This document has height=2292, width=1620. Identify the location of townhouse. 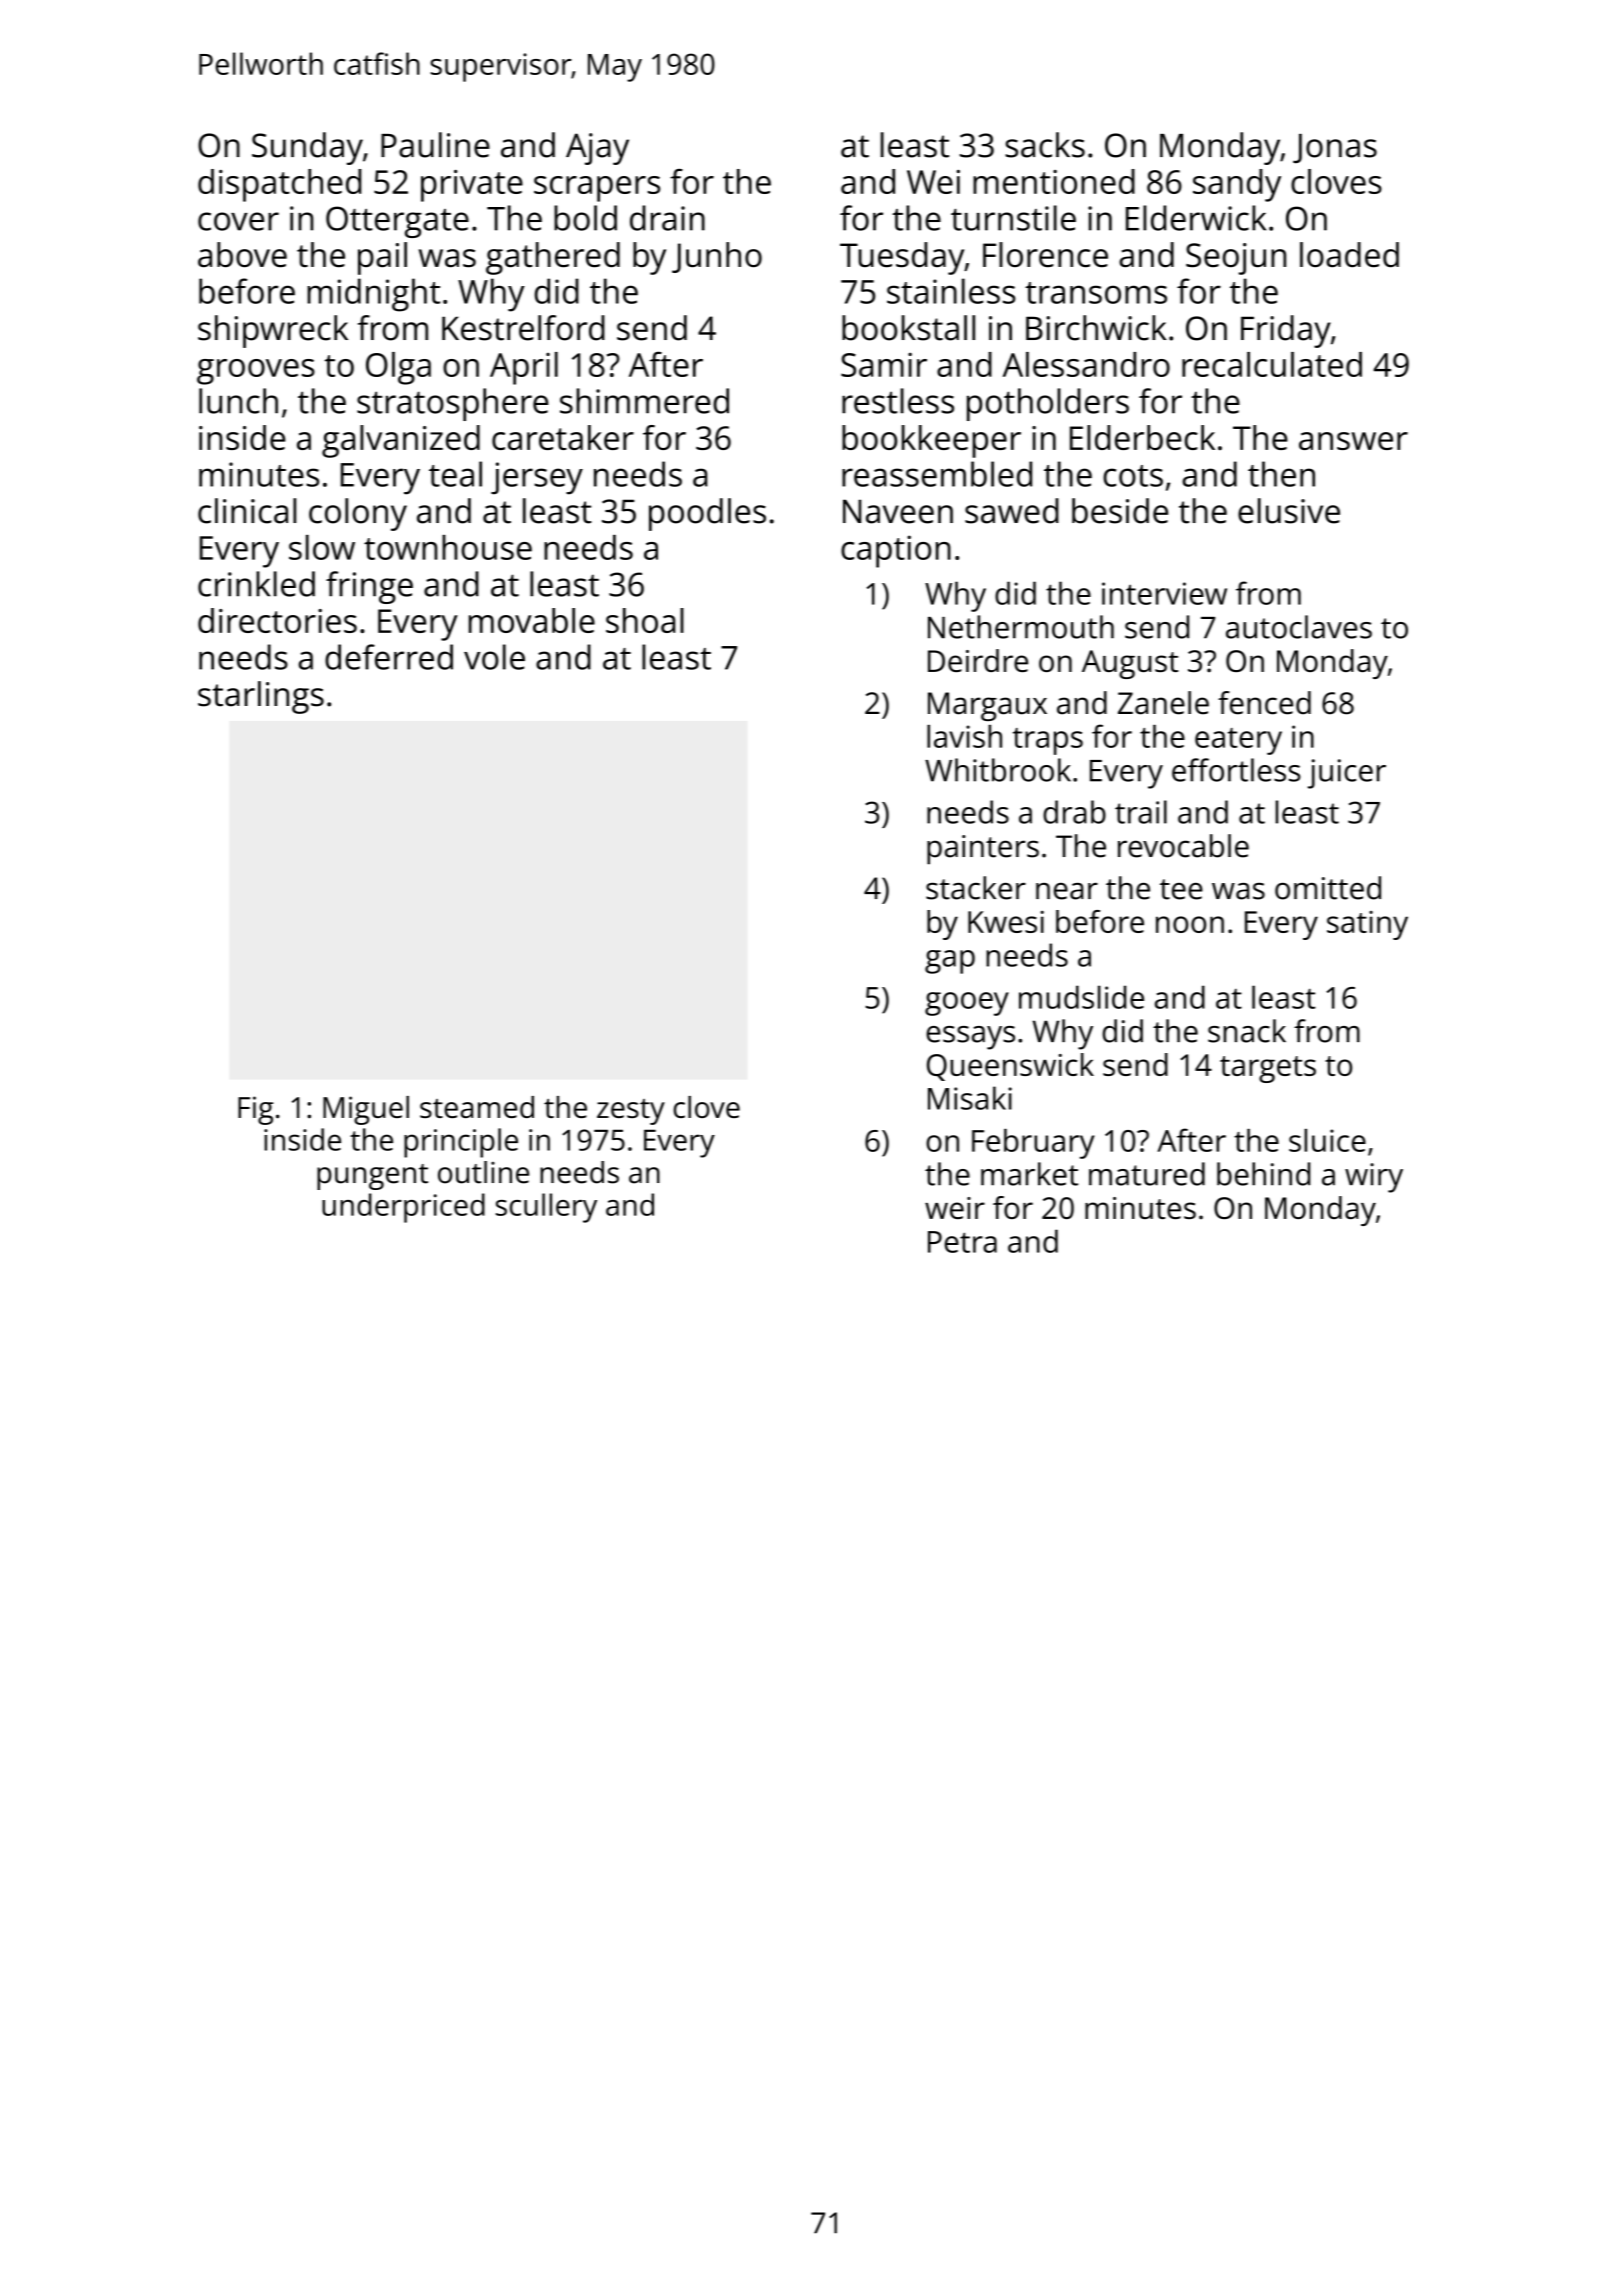
(448, 547).
